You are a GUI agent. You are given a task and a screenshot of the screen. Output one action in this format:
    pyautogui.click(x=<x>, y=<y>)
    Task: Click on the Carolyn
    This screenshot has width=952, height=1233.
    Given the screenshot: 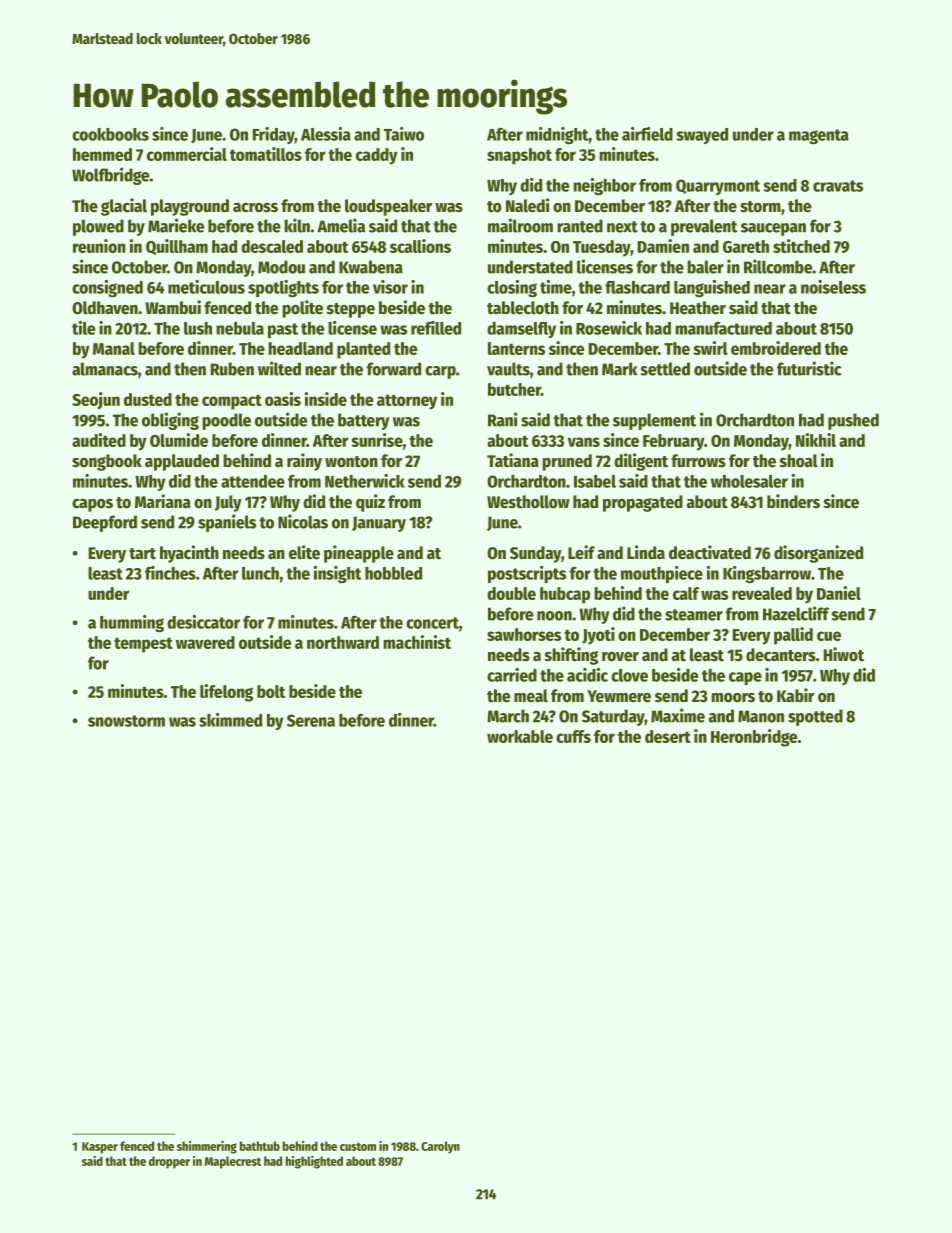 What is the action you would take?
    pyautogui.click(x=440, y=1147)
